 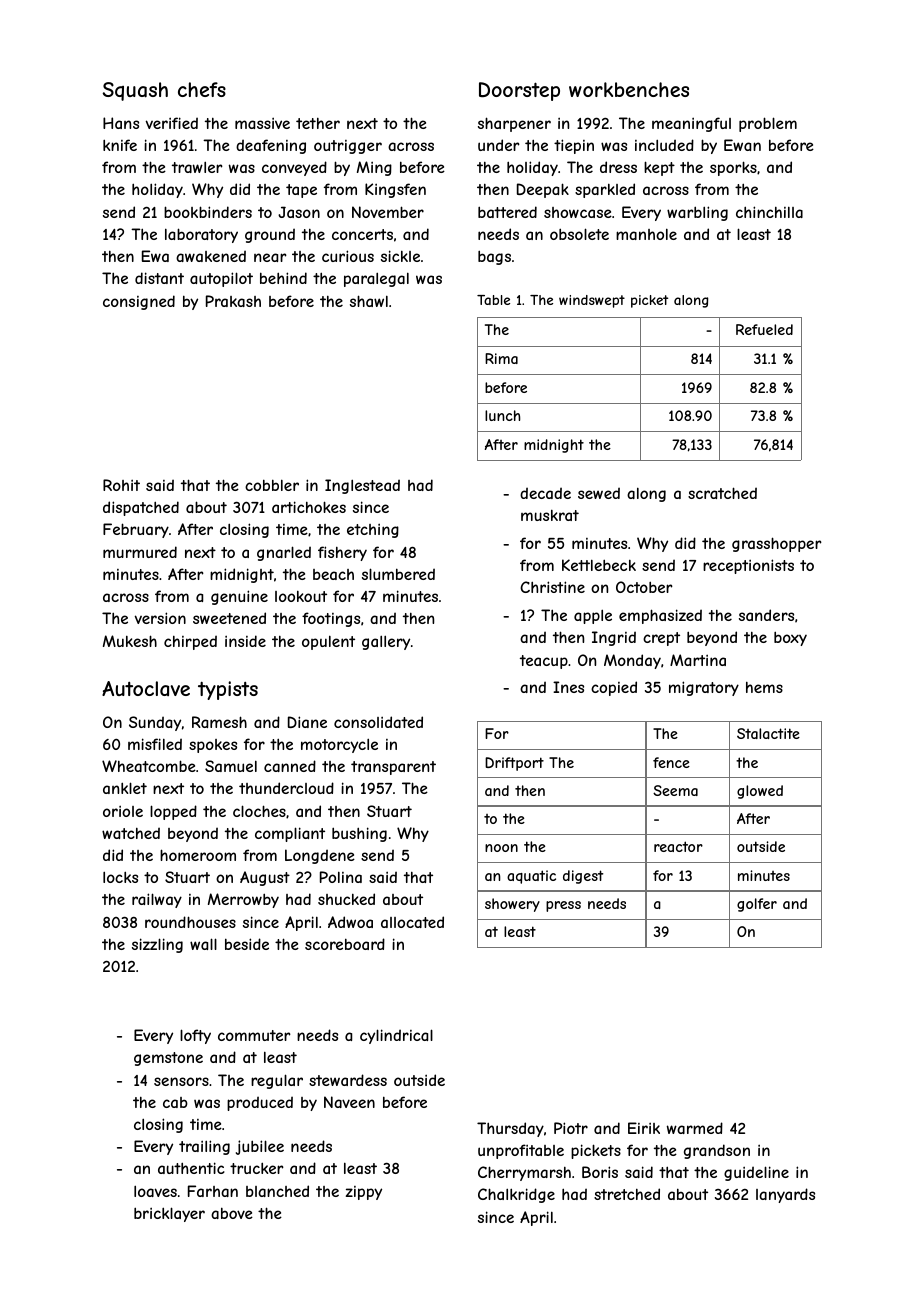 What do you see at coordinates (202, 89) in the screenshot?
I see `chefs` at bounding box center [202, 89].
